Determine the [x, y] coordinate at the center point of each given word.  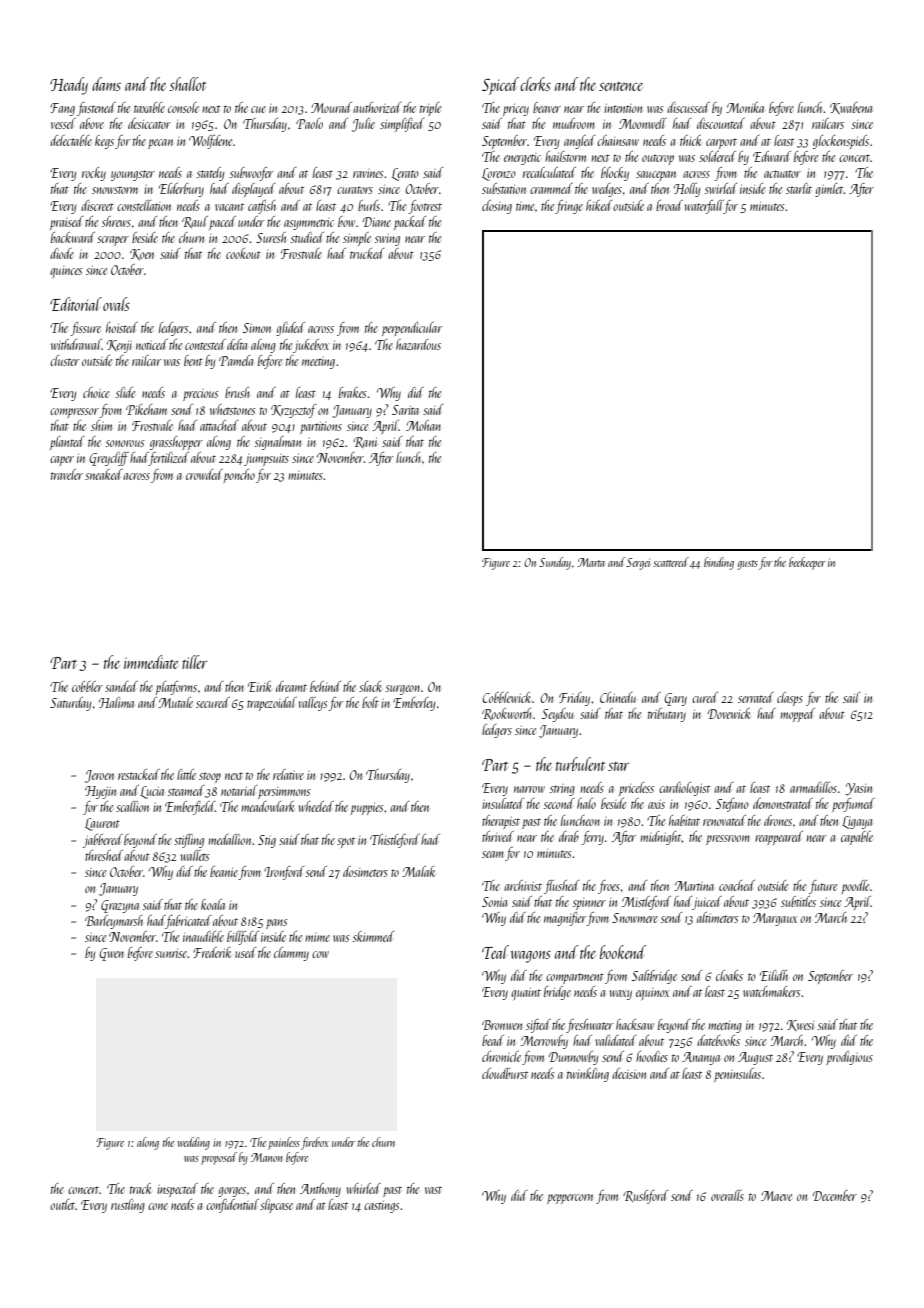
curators [355, 190]
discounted [721, 123]
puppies [367, 809]
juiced [707, 903]
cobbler [87, 686]
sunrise [171, 953]
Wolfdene [210, 142]
